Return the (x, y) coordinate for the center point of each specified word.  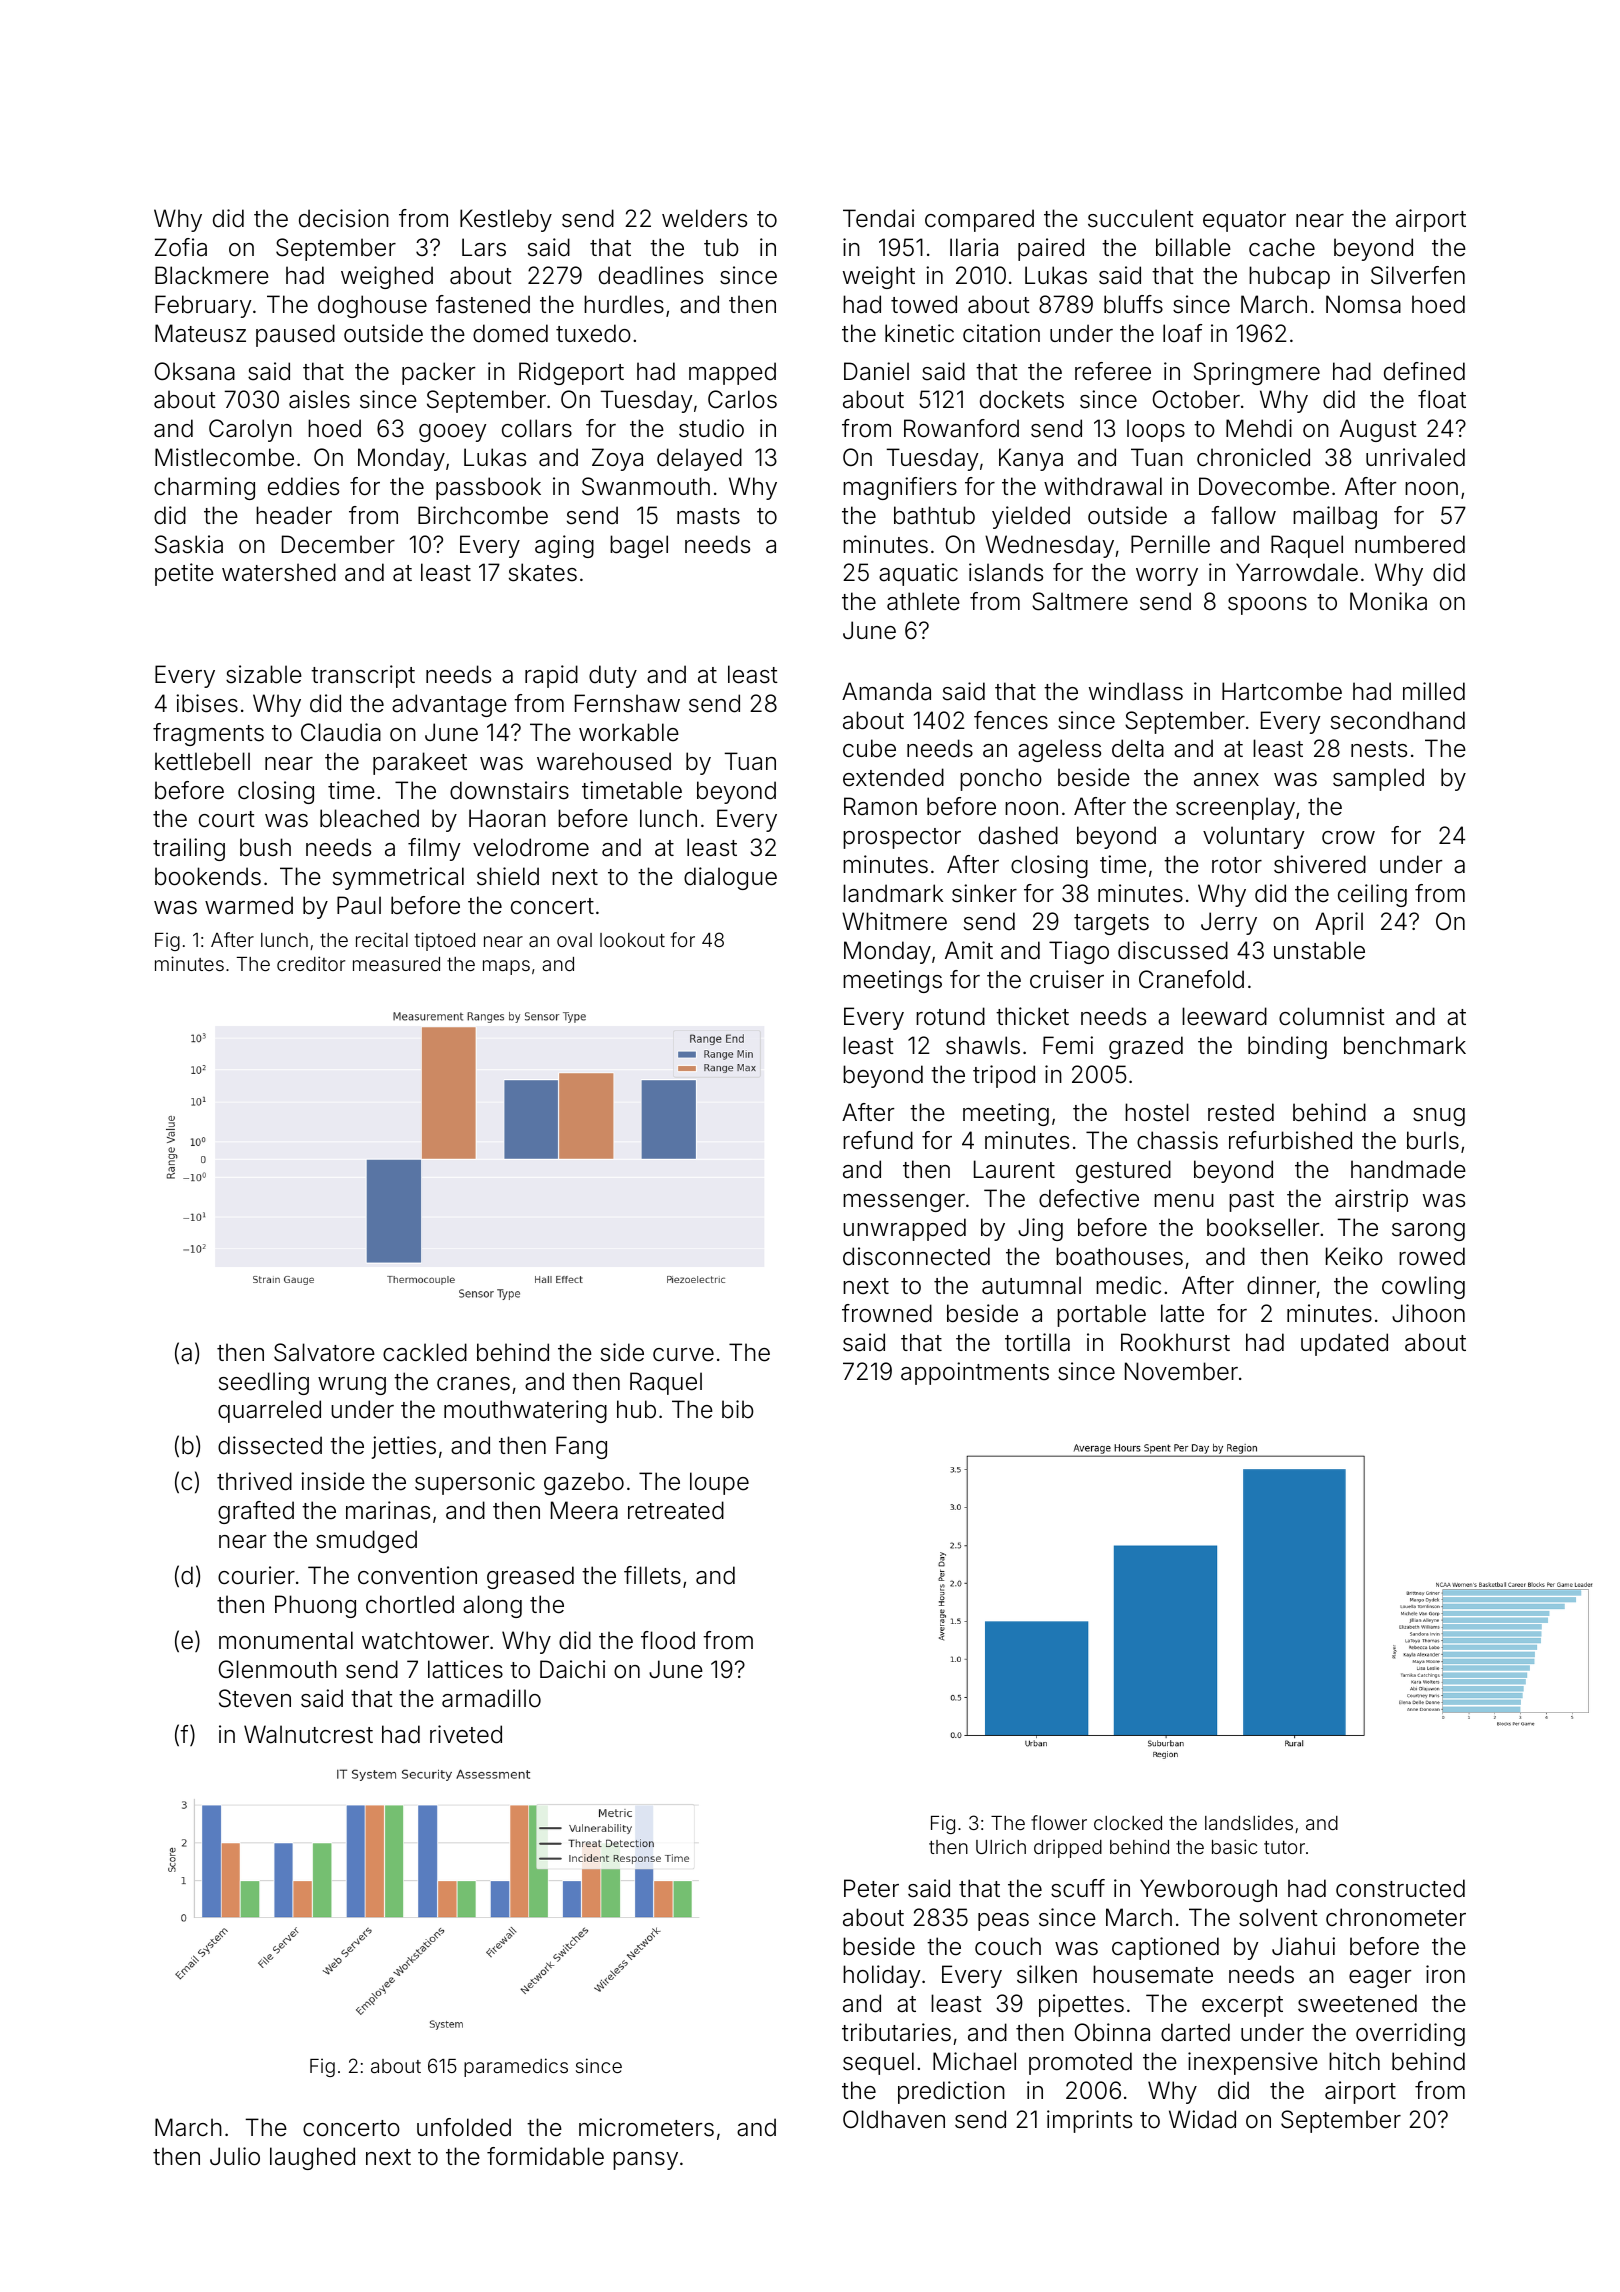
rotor (1237, 865)
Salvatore (324, 1352)
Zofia (181, 247)
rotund (950, 1016)
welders (704, 218)
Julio (235, 2156)
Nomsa (1363, 304)
